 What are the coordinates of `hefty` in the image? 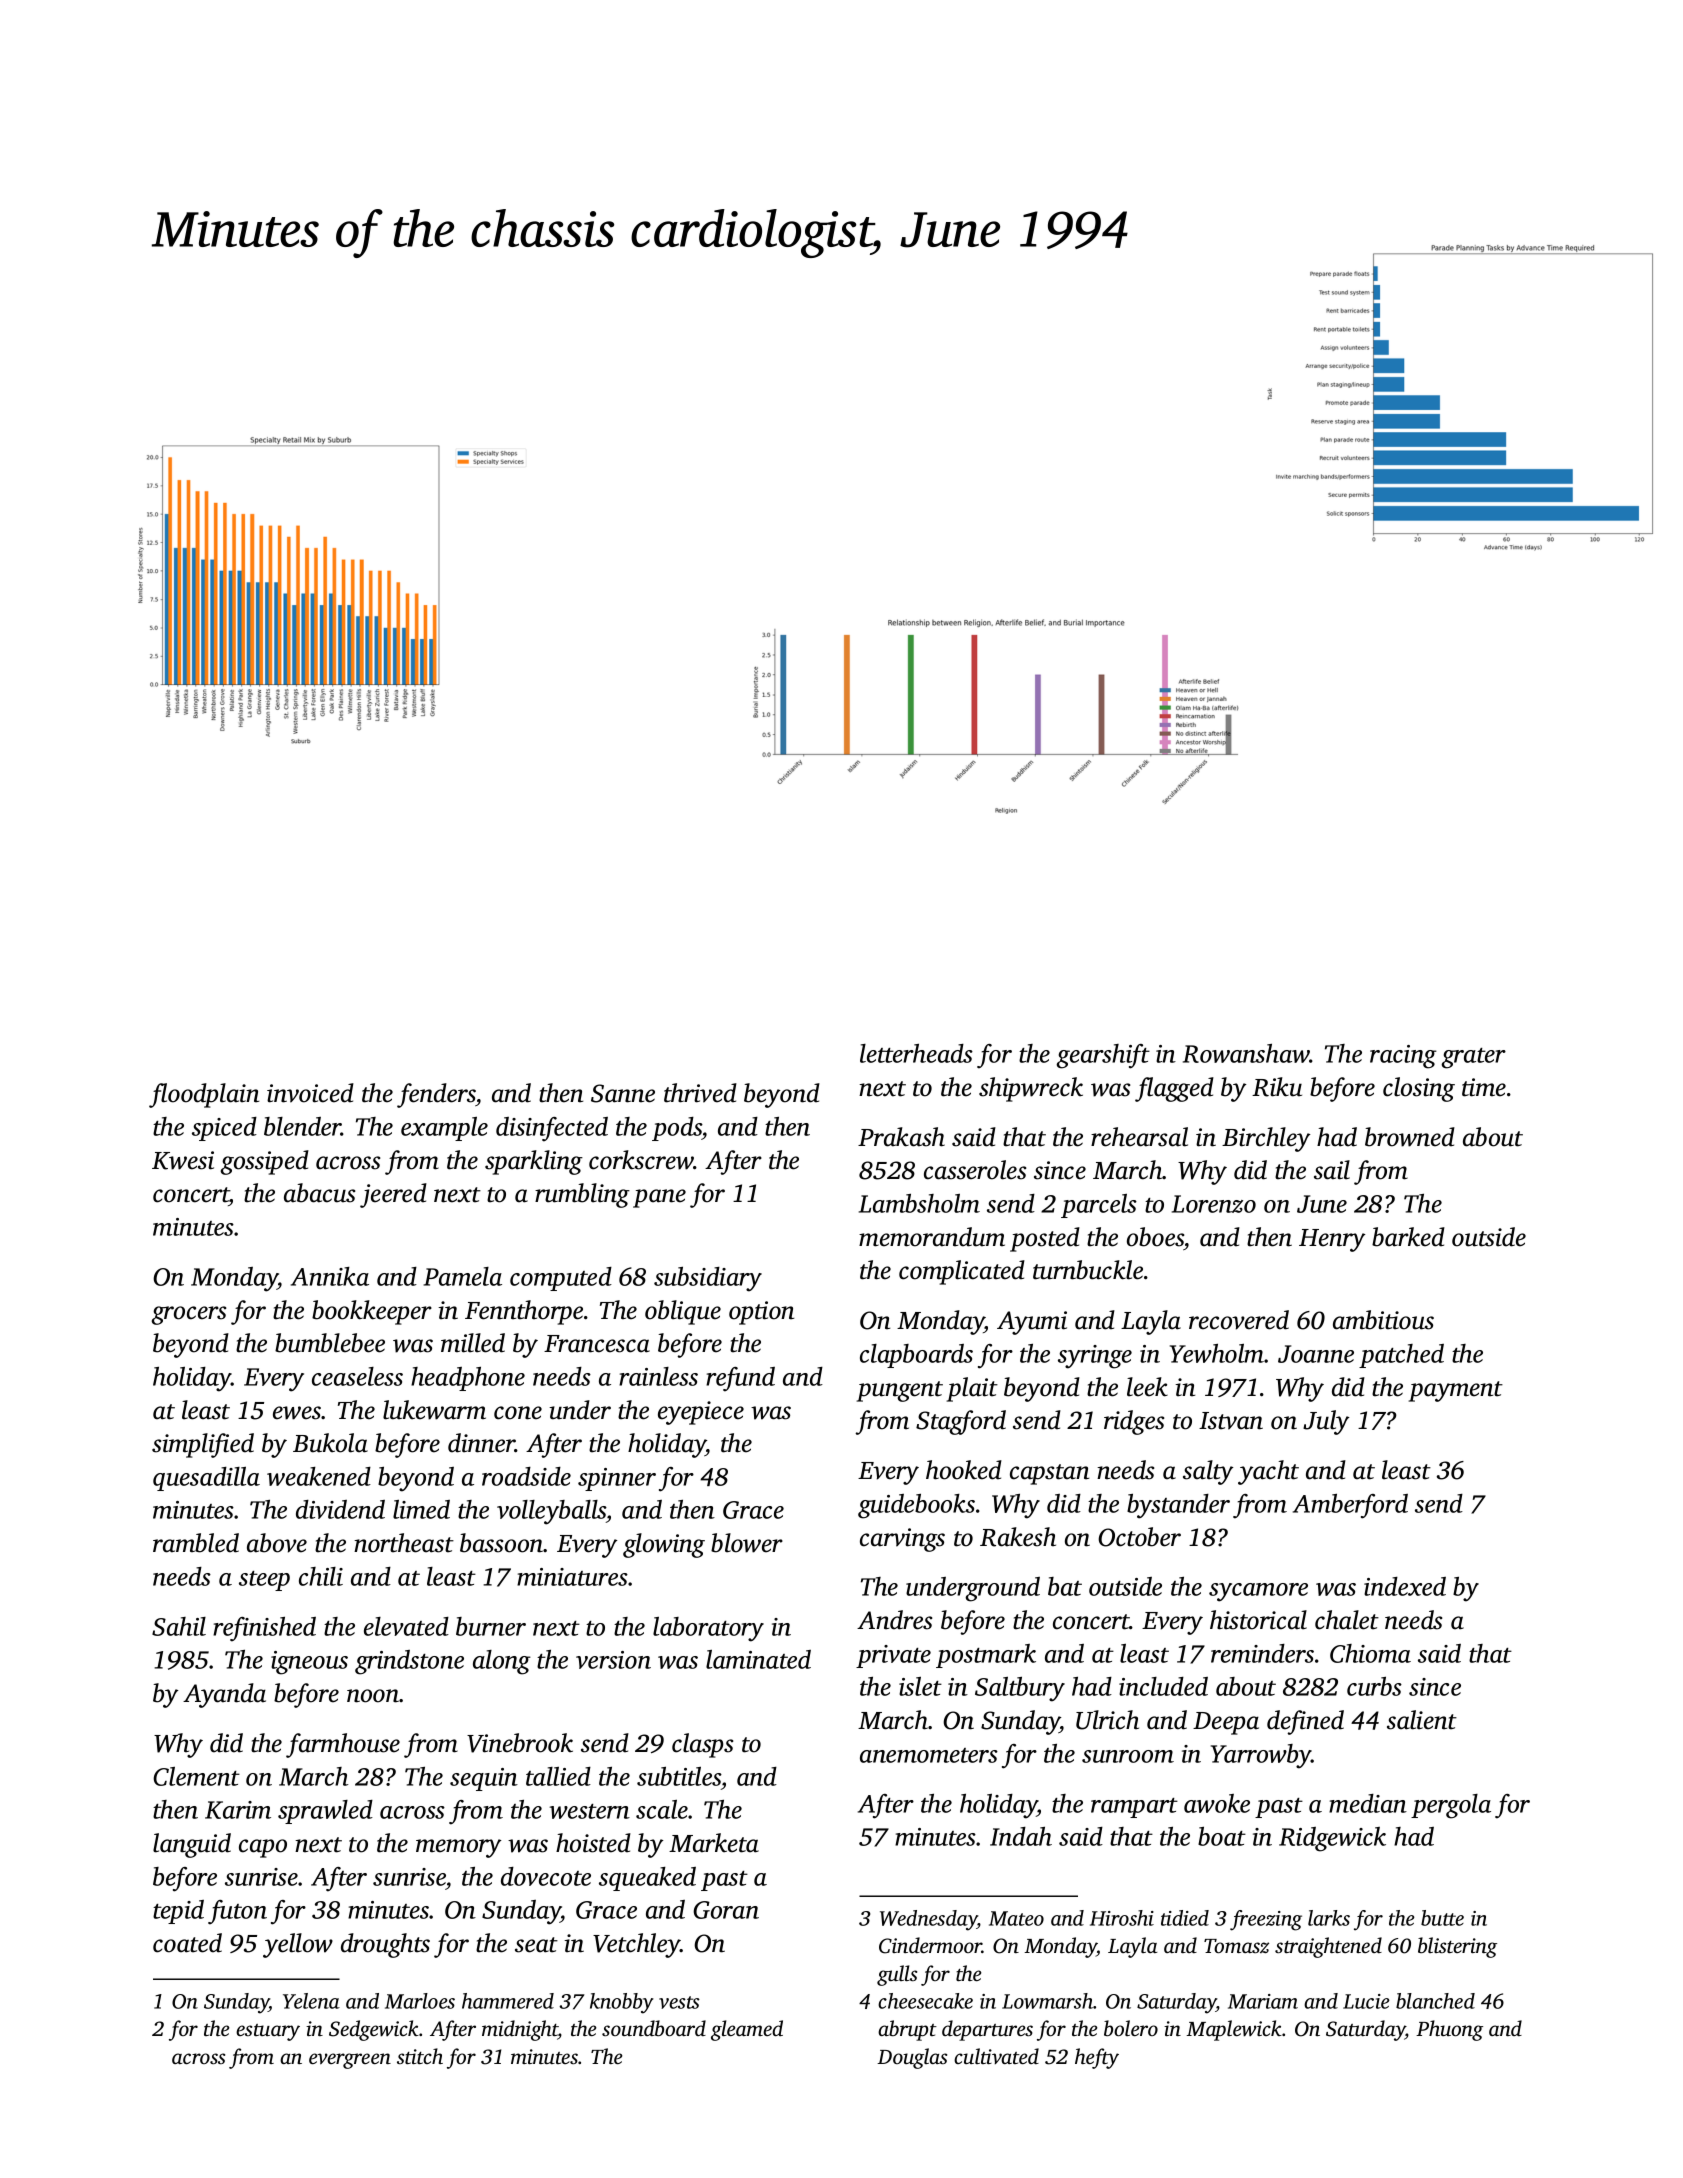 It's located at (1097, 2058).
